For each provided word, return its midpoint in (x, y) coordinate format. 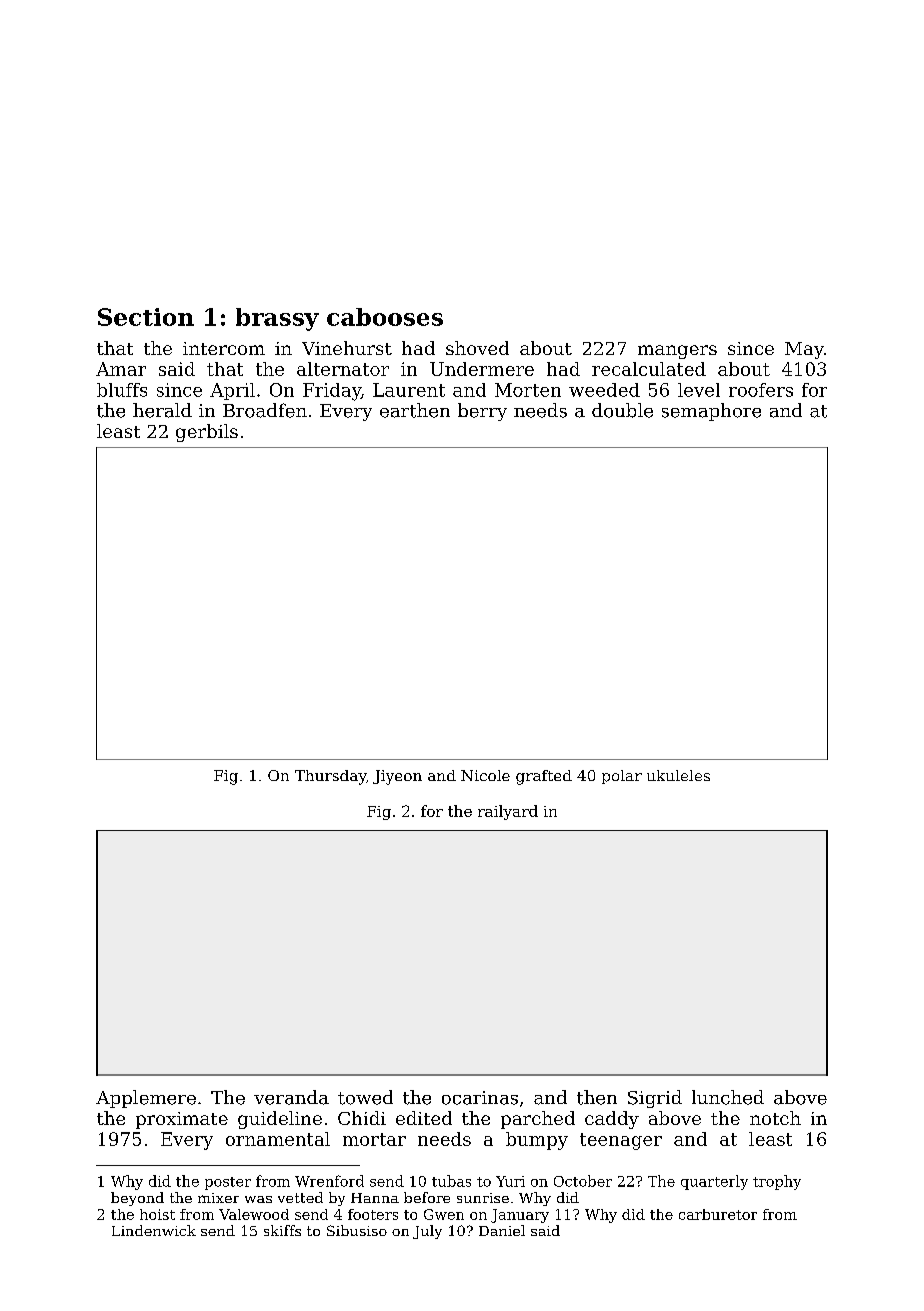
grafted (544, 777)
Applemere (146, 1099)
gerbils (207, 433)
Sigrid (655, 1099)
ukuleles (678, 775)
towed (365, 1097)
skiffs (282, 1230)
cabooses (385, 317)
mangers (677, 352)
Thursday (330, 777)
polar (622, 777)
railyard (508, 812)
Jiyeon (397, 777)
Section (146, 317)
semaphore (711, 412)
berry (482, 412)
